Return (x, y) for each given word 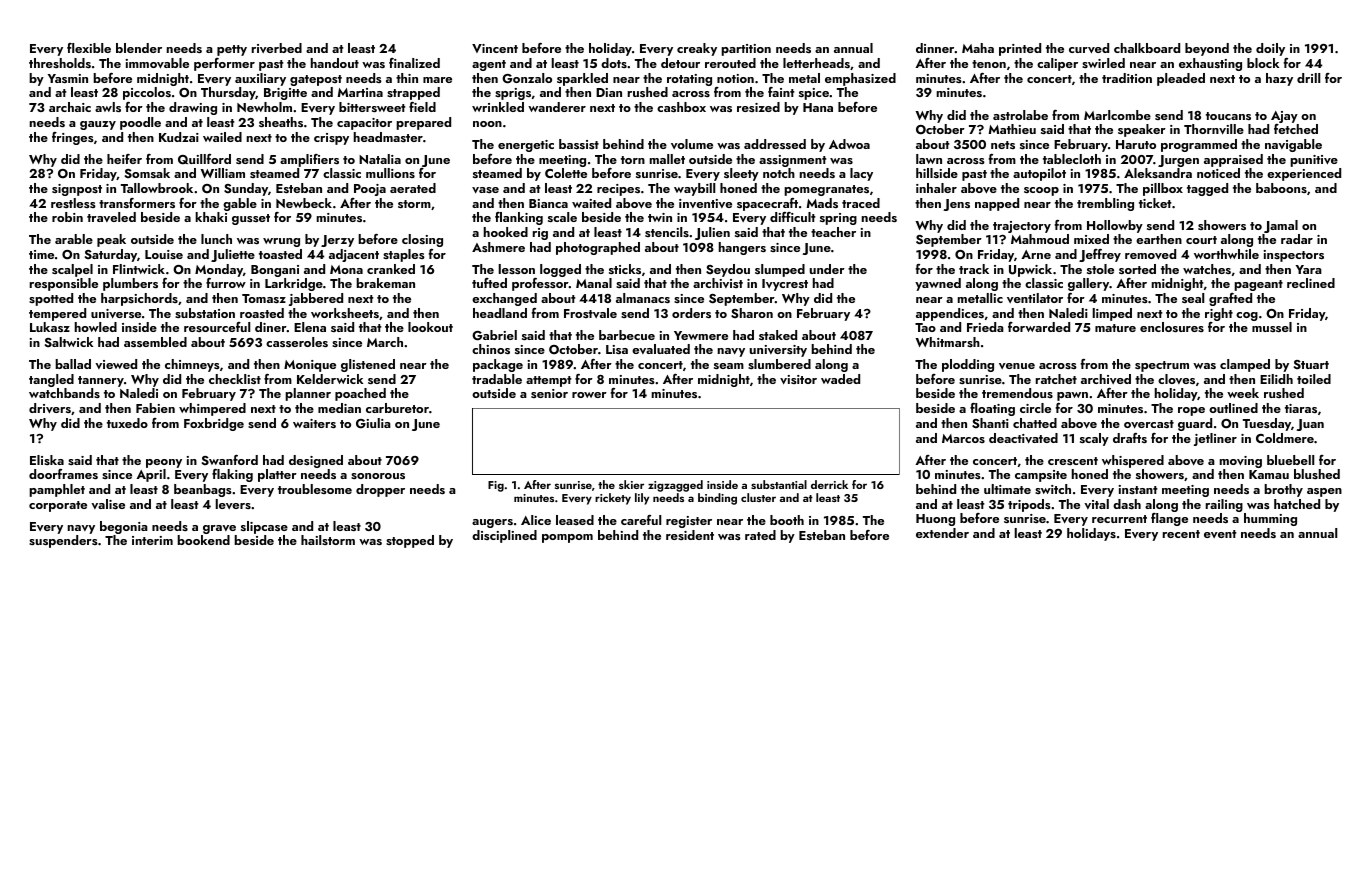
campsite (1041, 476)
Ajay (1284, 117)
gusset (251, 219)
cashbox (681, 107)
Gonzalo (527, 78)
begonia (124, 527)
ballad (73, 364)
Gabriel (494, 335)
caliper (1057, 64)
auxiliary (260, 79)
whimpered (212, 409)
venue (1017, 366)
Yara (1309, 269)
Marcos (963, 438)
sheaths (281, 122)
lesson (517, 269)
